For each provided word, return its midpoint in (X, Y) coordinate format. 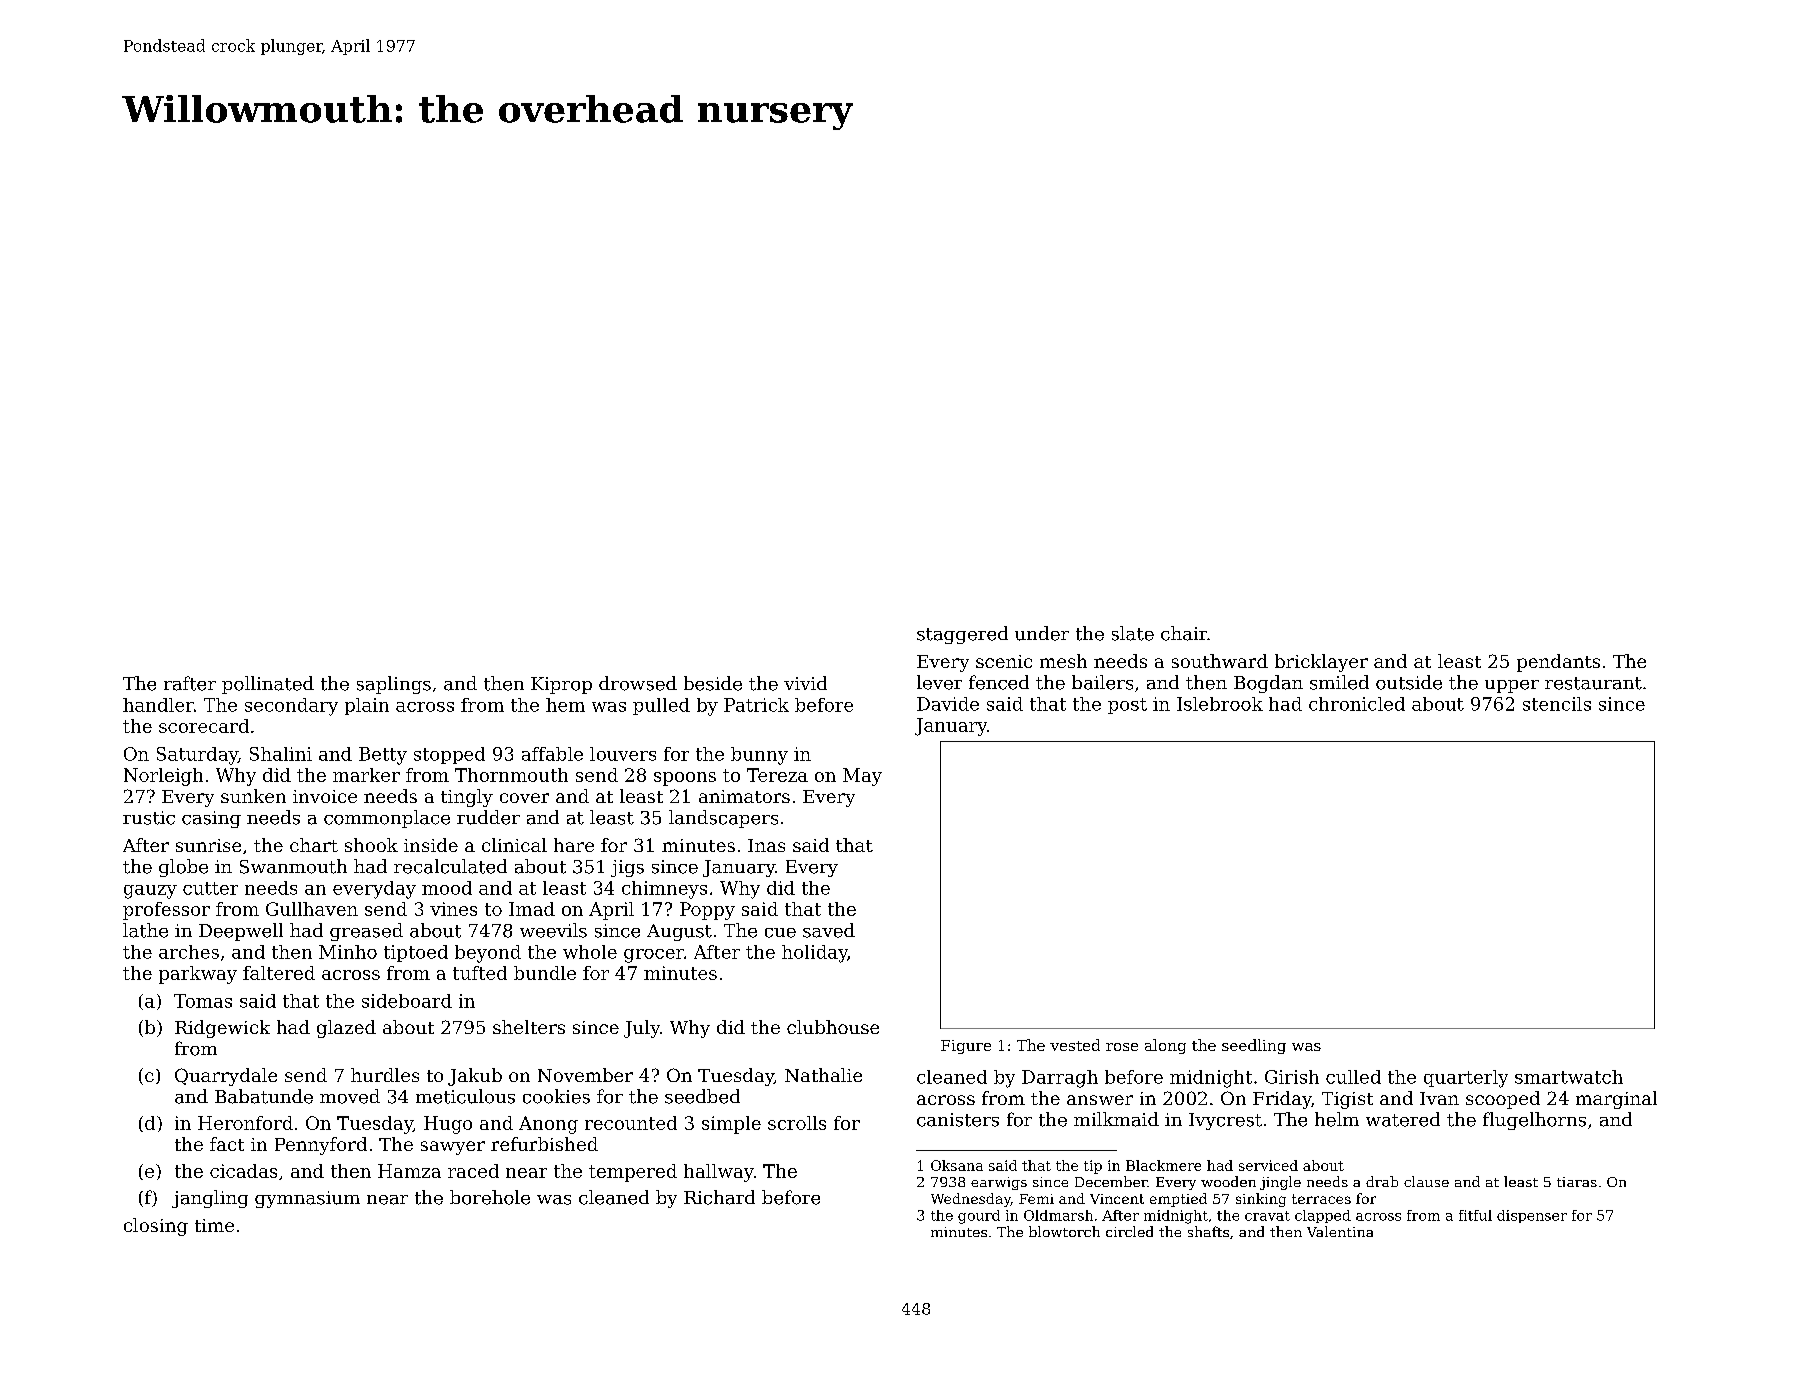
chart (314, 845)
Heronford (245, 1123)
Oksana (957, 1165)
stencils (1557, 704)
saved (829, 930)
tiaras (1577, 1182)
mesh (1063, 661)
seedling (1254, 1046)
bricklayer (1321, 663)
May (862, 777)
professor (166, 911)
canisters (958, 1120)
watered (1403, 1119)
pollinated (268, 685)
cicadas (243, 1171)
